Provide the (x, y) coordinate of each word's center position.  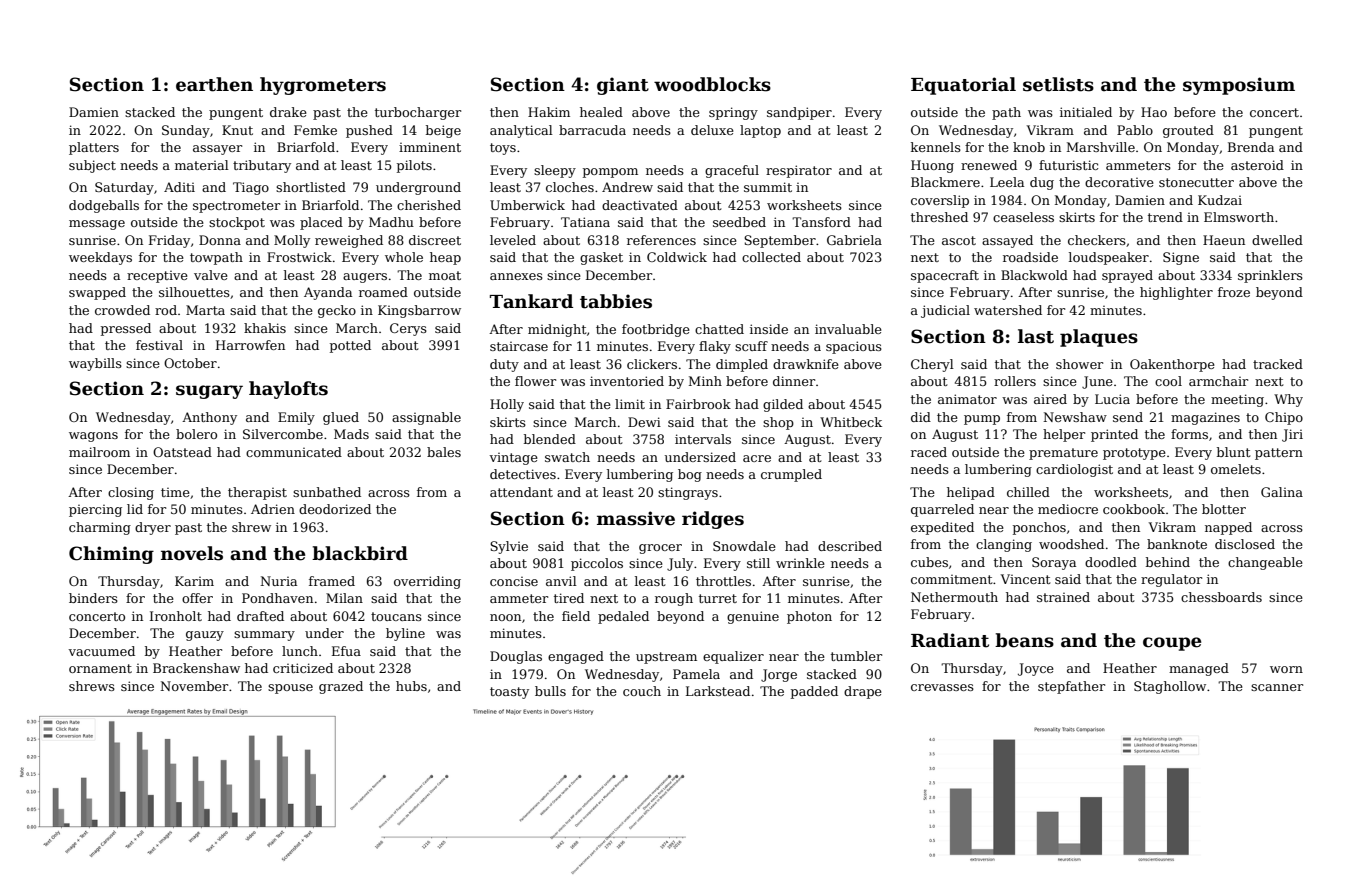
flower (535, 381)
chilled (1028, 492)
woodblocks (712, 84)
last (1036, 336)
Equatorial (963, 86)
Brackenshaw (196, 668)
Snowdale (744, 546)
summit (768, 187)
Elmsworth (1239, 217)
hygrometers (323, 86)
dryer (153, 528)
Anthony (209, 418)
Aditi (179, 187)
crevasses (942, 687)
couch (642, 691)
